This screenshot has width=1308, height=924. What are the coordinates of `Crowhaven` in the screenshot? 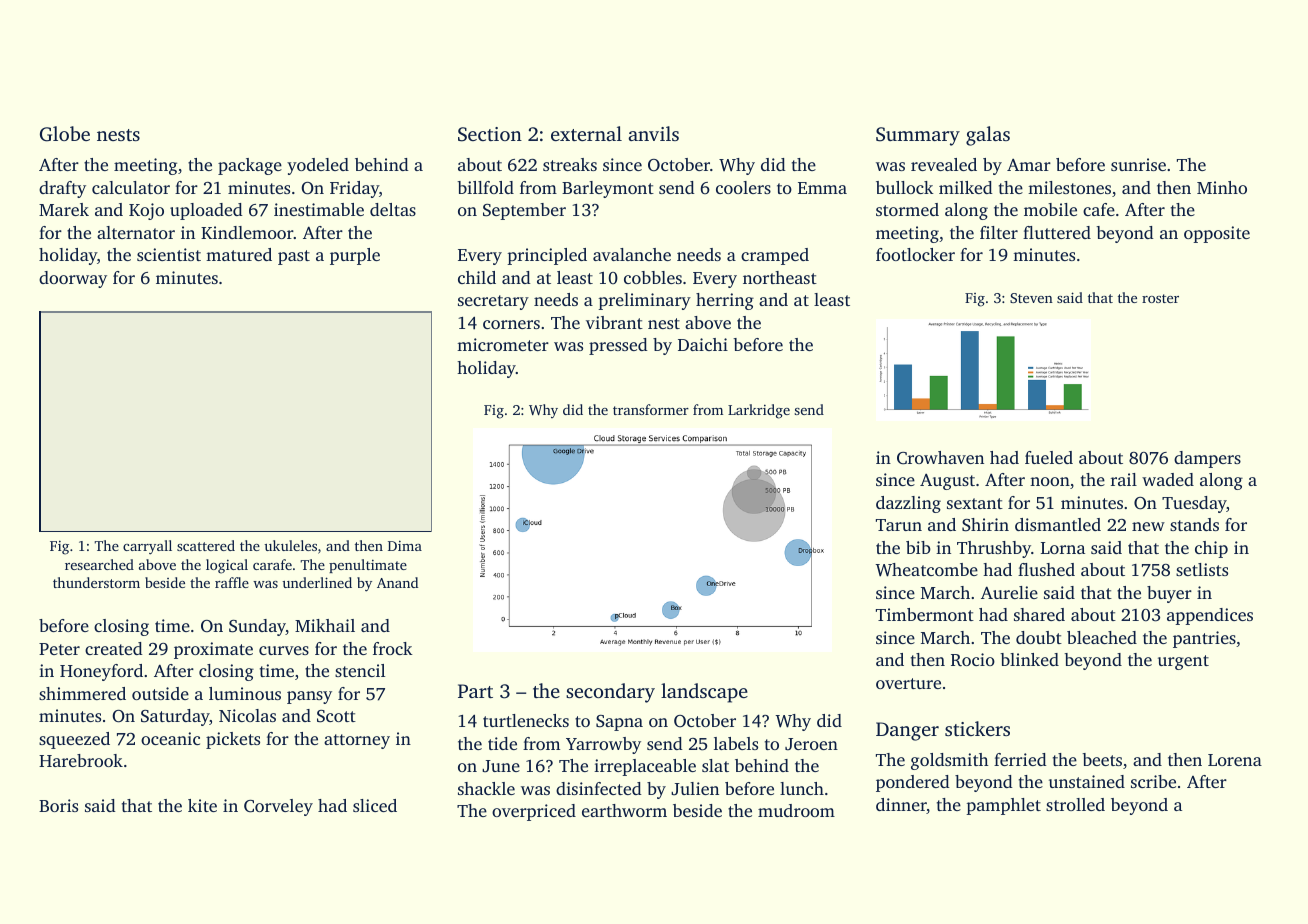 It's located at (940, 458).
